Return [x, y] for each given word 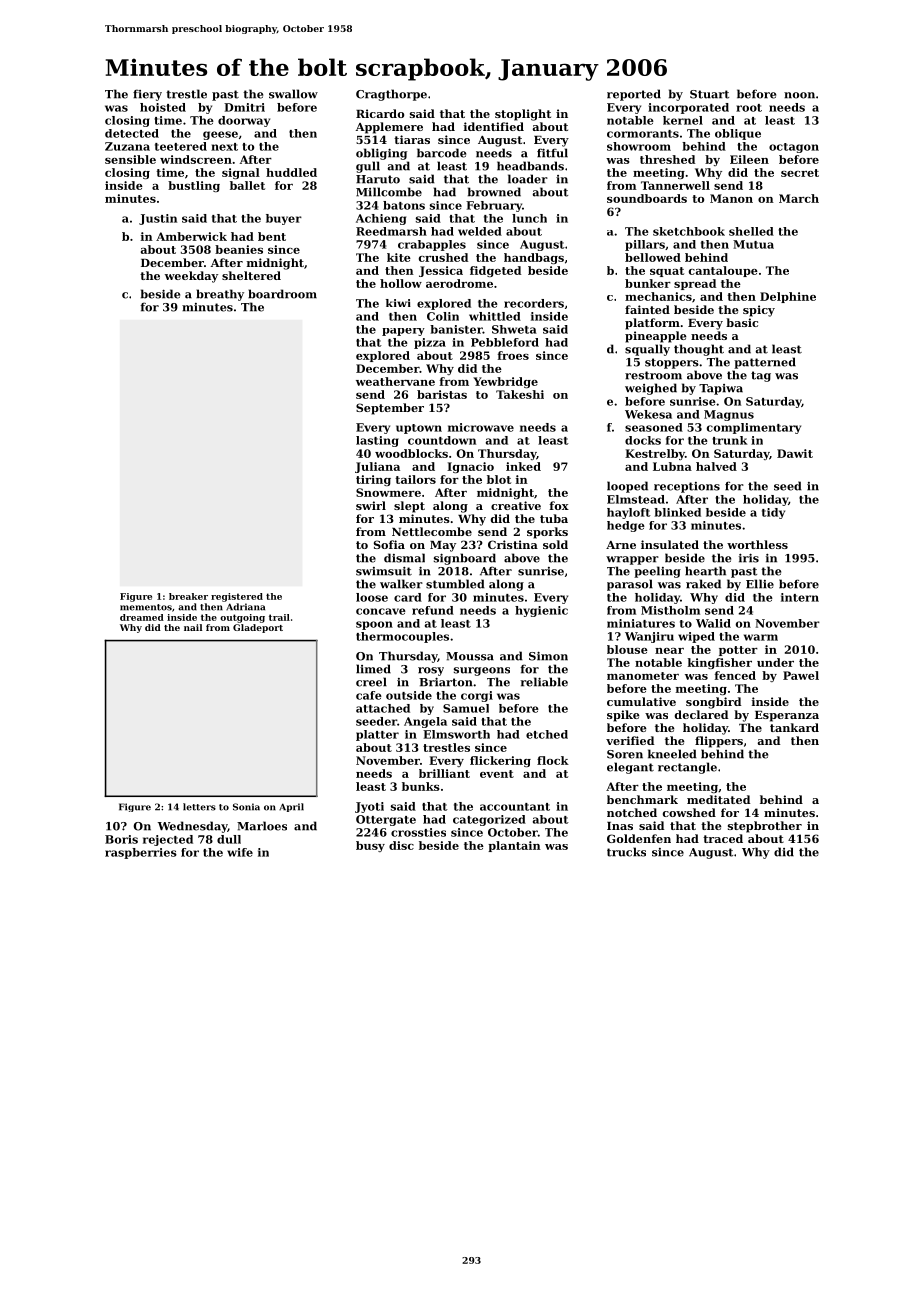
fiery [147, 95]
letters [199, 807]
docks [643, 440]
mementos [146, 607]
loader [528, 179]
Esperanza [787, 716]
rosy [431, 671]
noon [799, 95]
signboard [465, 559]
